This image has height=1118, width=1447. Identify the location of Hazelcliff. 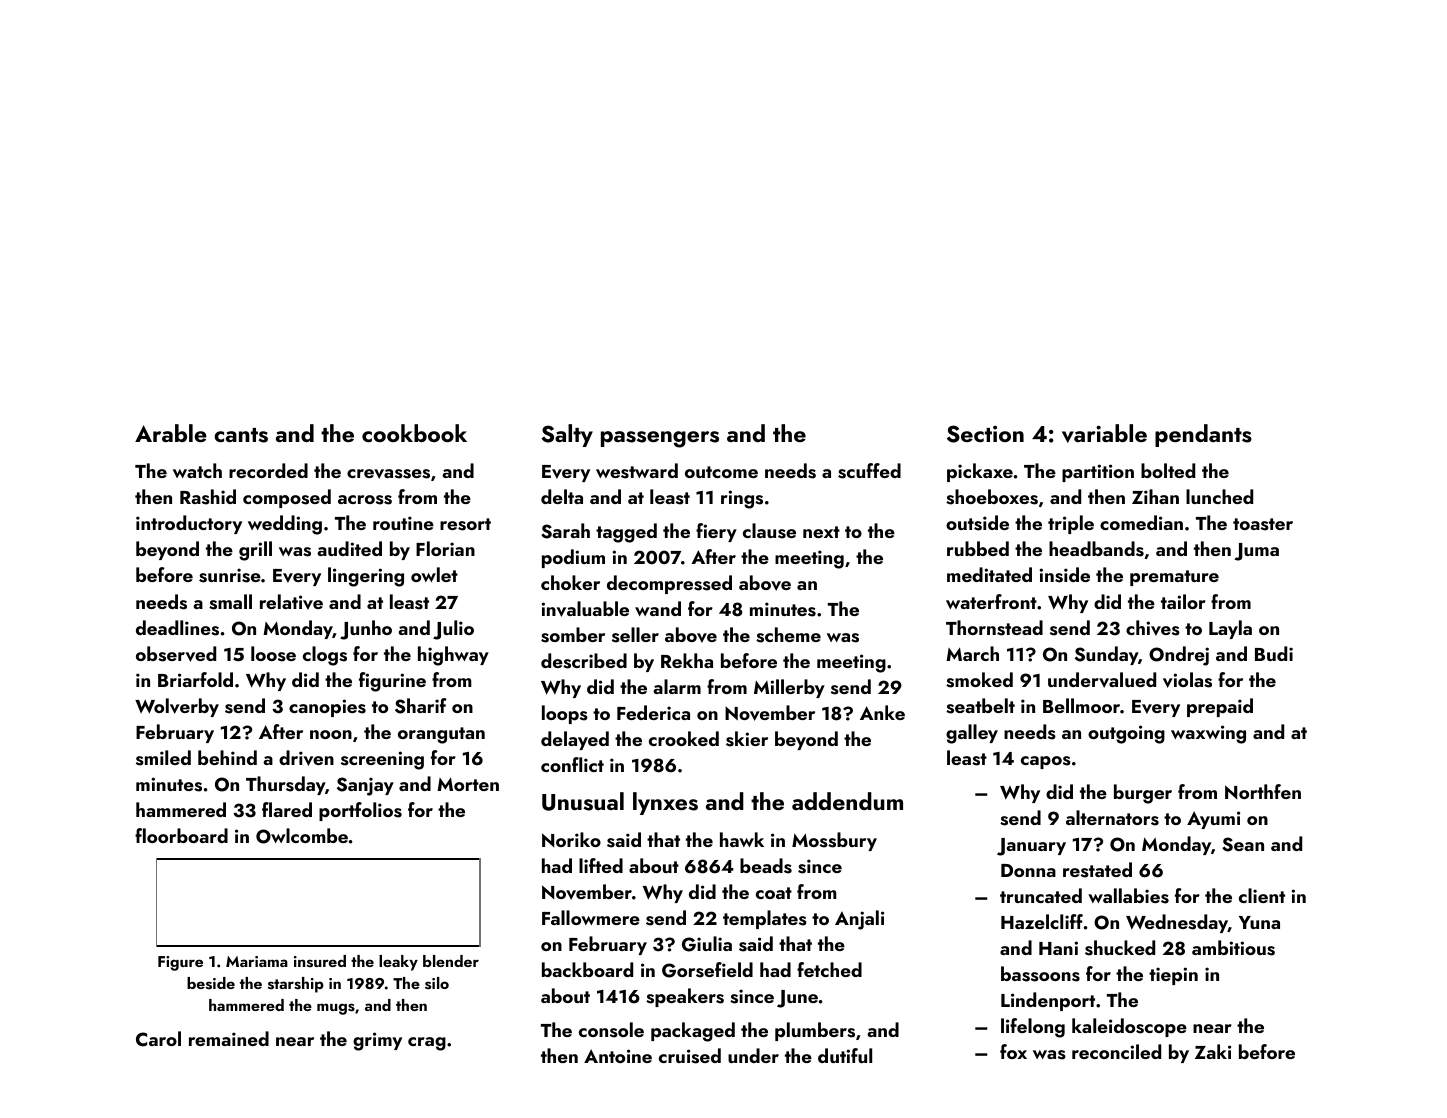
(1042, 921).
